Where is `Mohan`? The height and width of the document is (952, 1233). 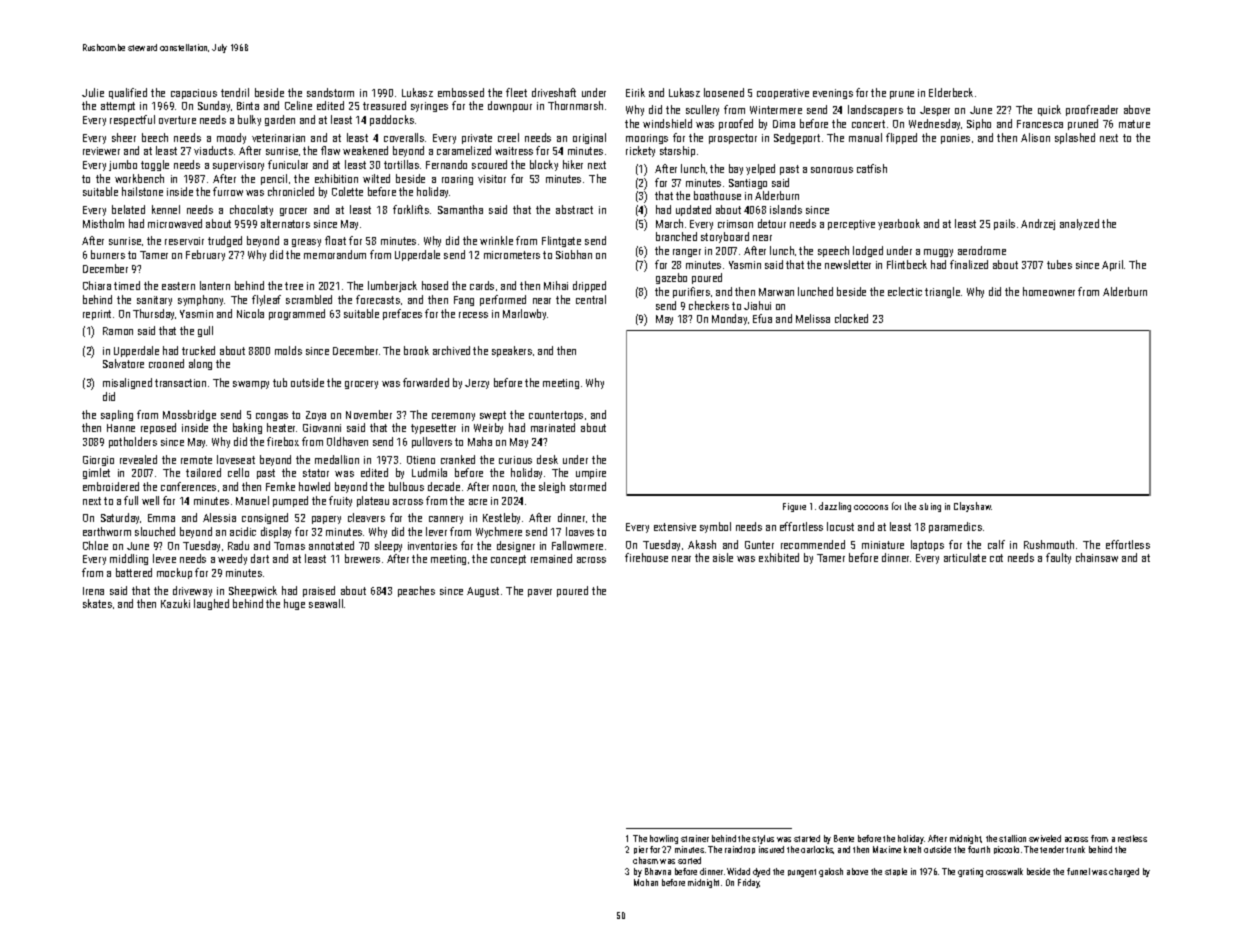 Mohan is located at coordinates (646, 882).
